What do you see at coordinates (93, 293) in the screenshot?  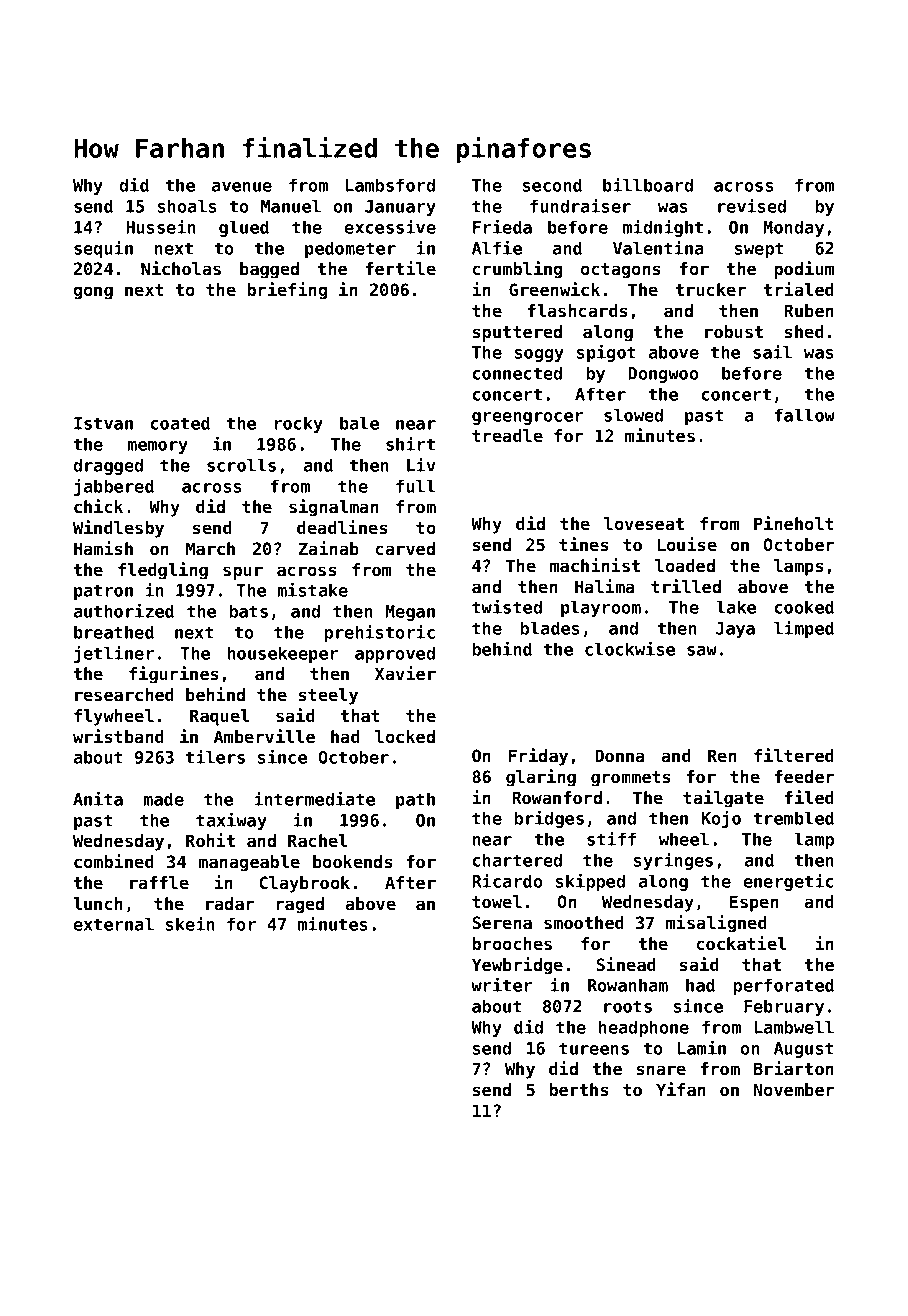 I see `gong` at bounding box center [93, 293].
